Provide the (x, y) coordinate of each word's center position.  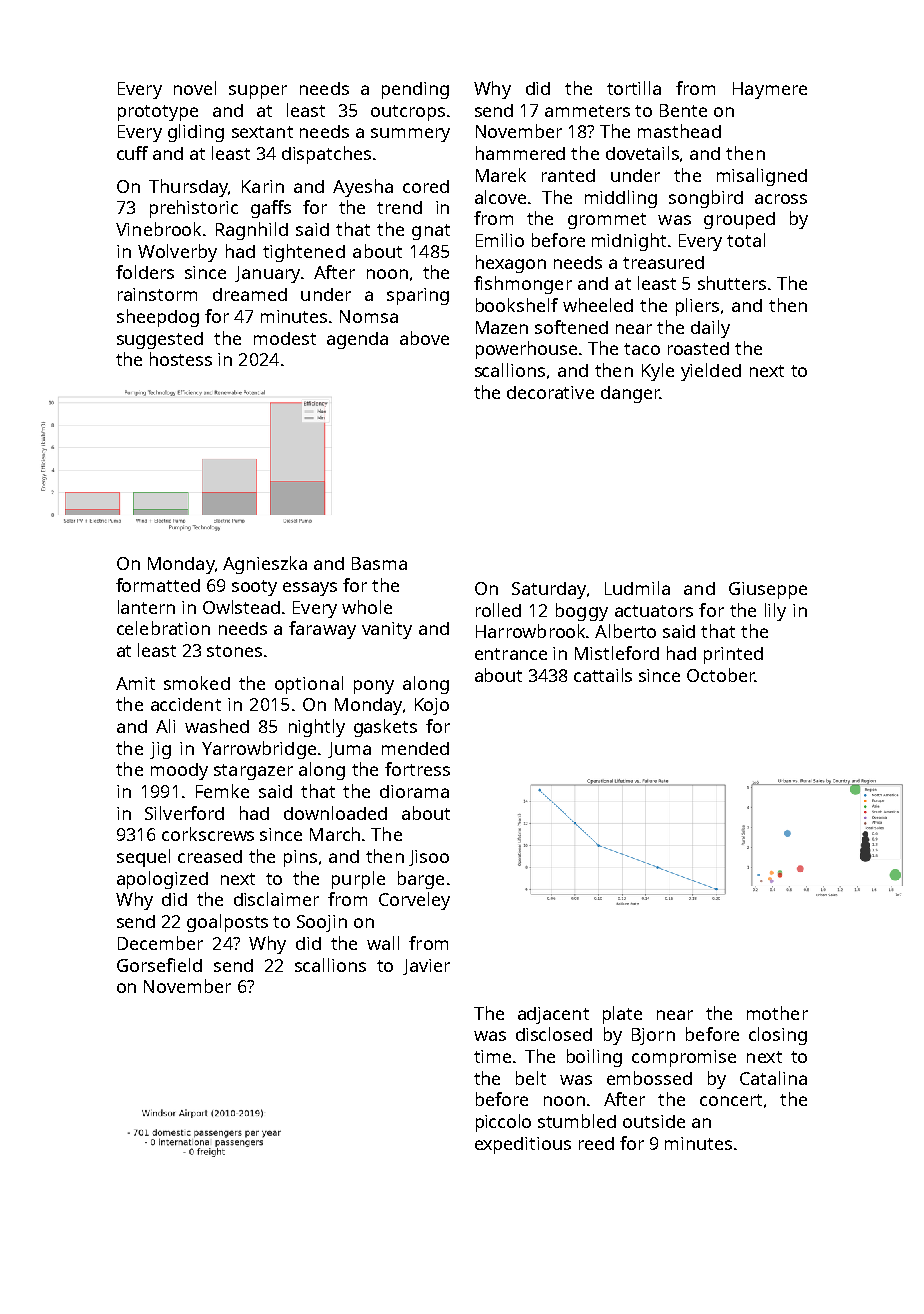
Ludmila (637, 588)
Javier (426, 967)
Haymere (770, 90)
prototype (158, 113)
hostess (181, 359)
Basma (379, 563)
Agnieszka (265, 565)
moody (179, 771)
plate (622, 1015)
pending (415, 90)
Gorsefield (159, 965)
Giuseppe (768, 590)
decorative (550, 392)
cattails (603, 675)
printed (733, 655)
